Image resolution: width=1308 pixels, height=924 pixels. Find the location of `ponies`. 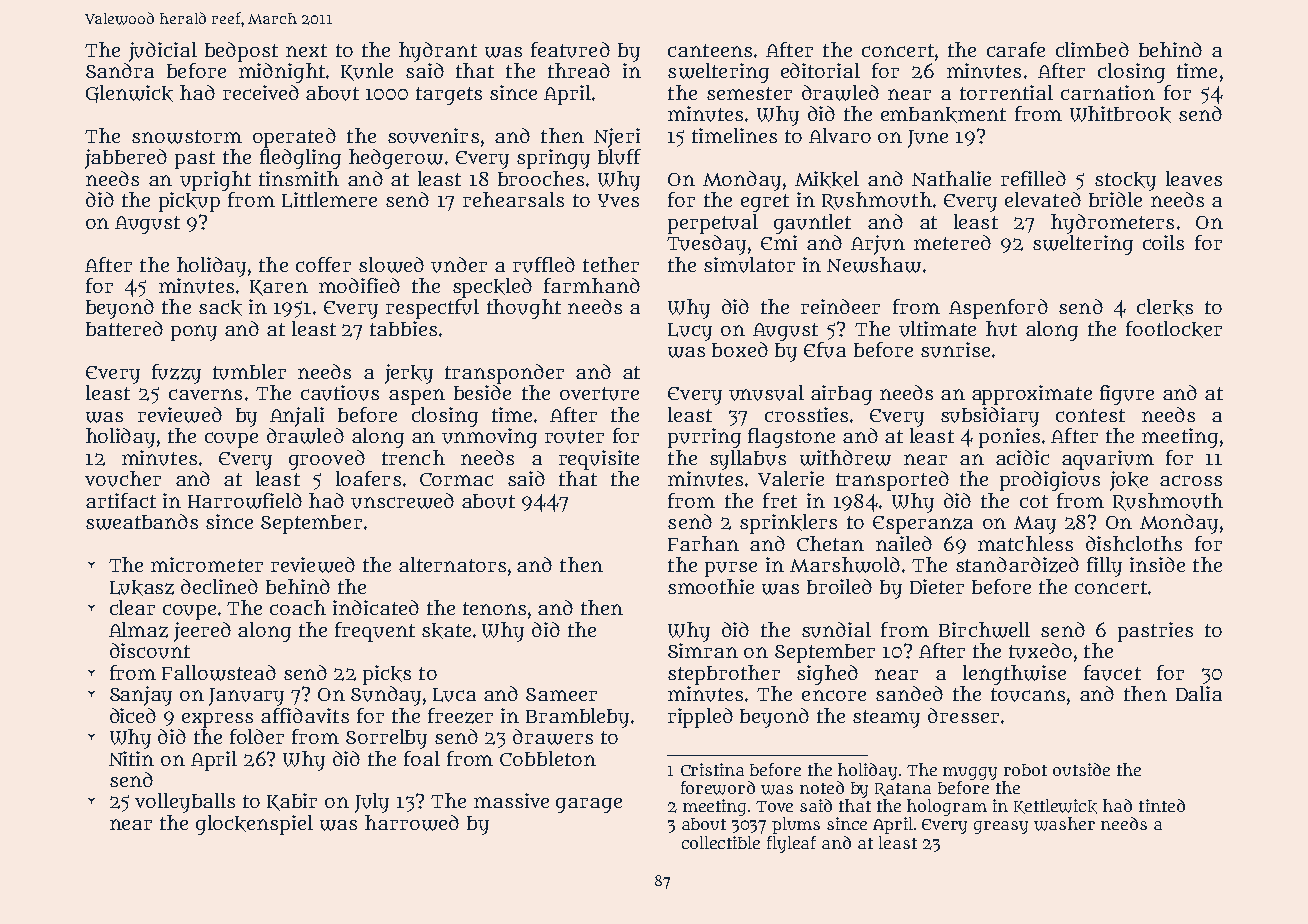

ponies is located at coordinates (1009, 438).
